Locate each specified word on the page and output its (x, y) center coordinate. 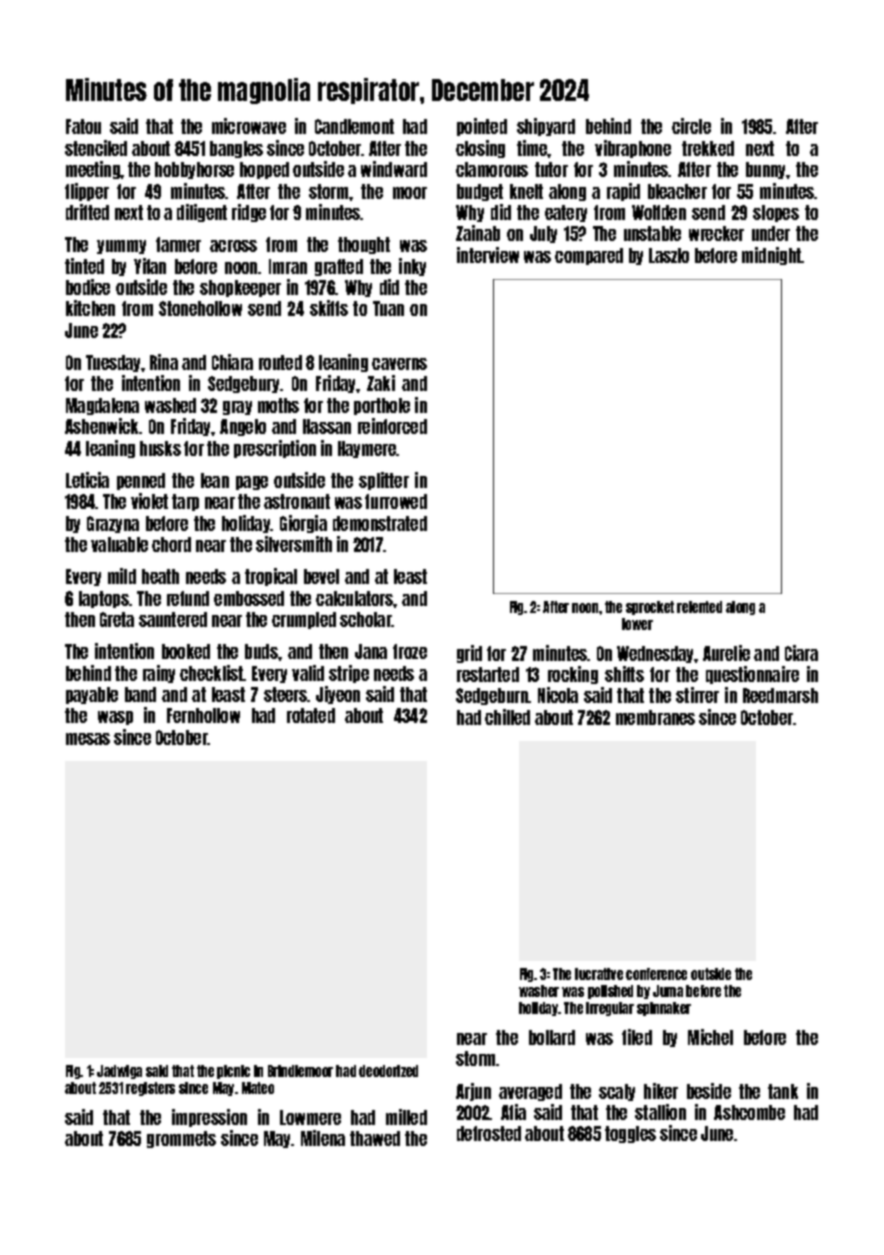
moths (278, 405)
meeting (93, 170)
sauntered (173, 619)
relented (699, 607)
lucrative (599, 974)
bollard (552, 1037)
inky (412, 267)
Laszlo (669, 255)
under (771, 233)
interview (488, 255)
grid (469, 654)
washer (539, 991)
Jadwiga (119, 1072)
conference (656, 974)
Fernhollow (203, 715)
